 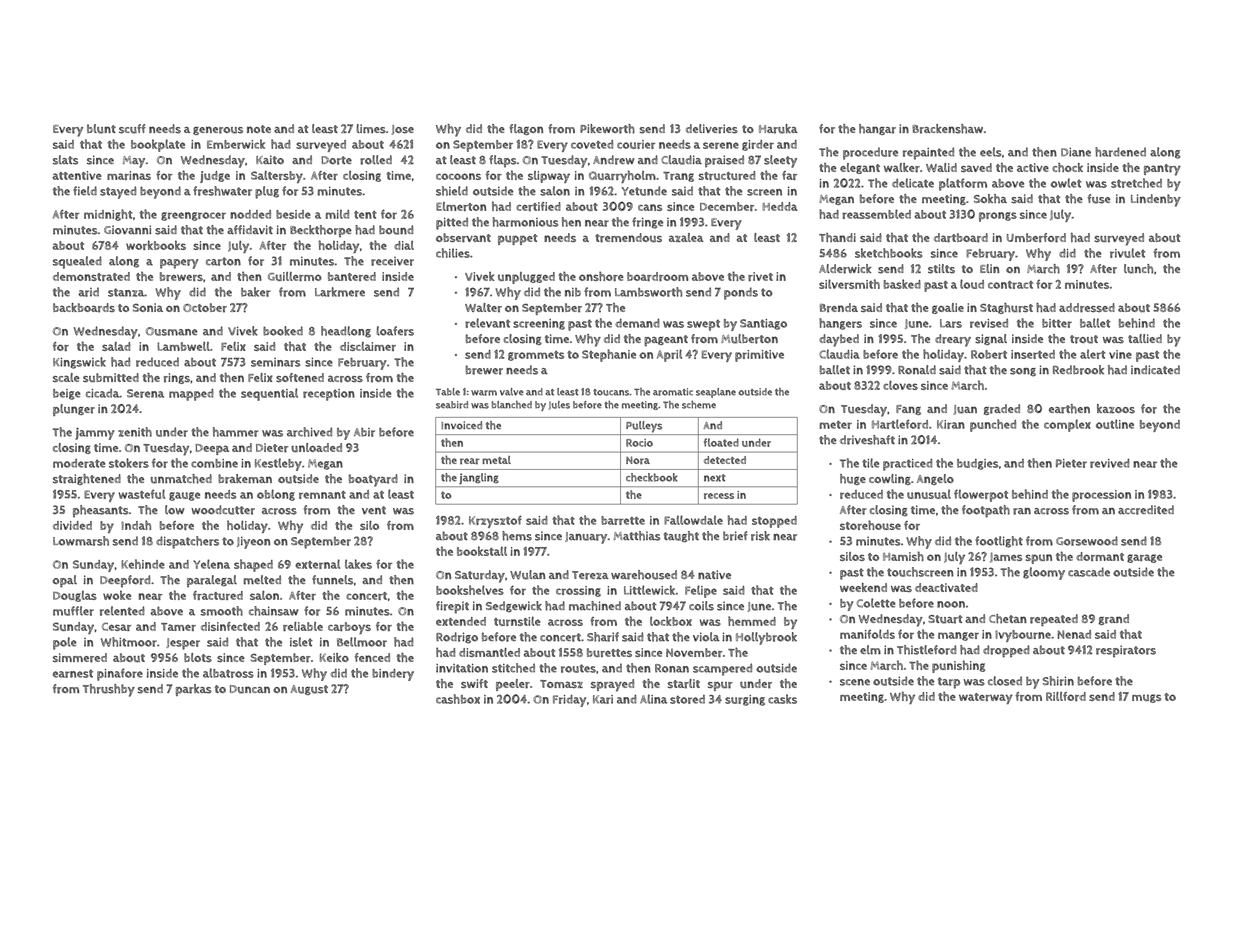 I want to click on greengrocer, so click(x=193, y=216).
